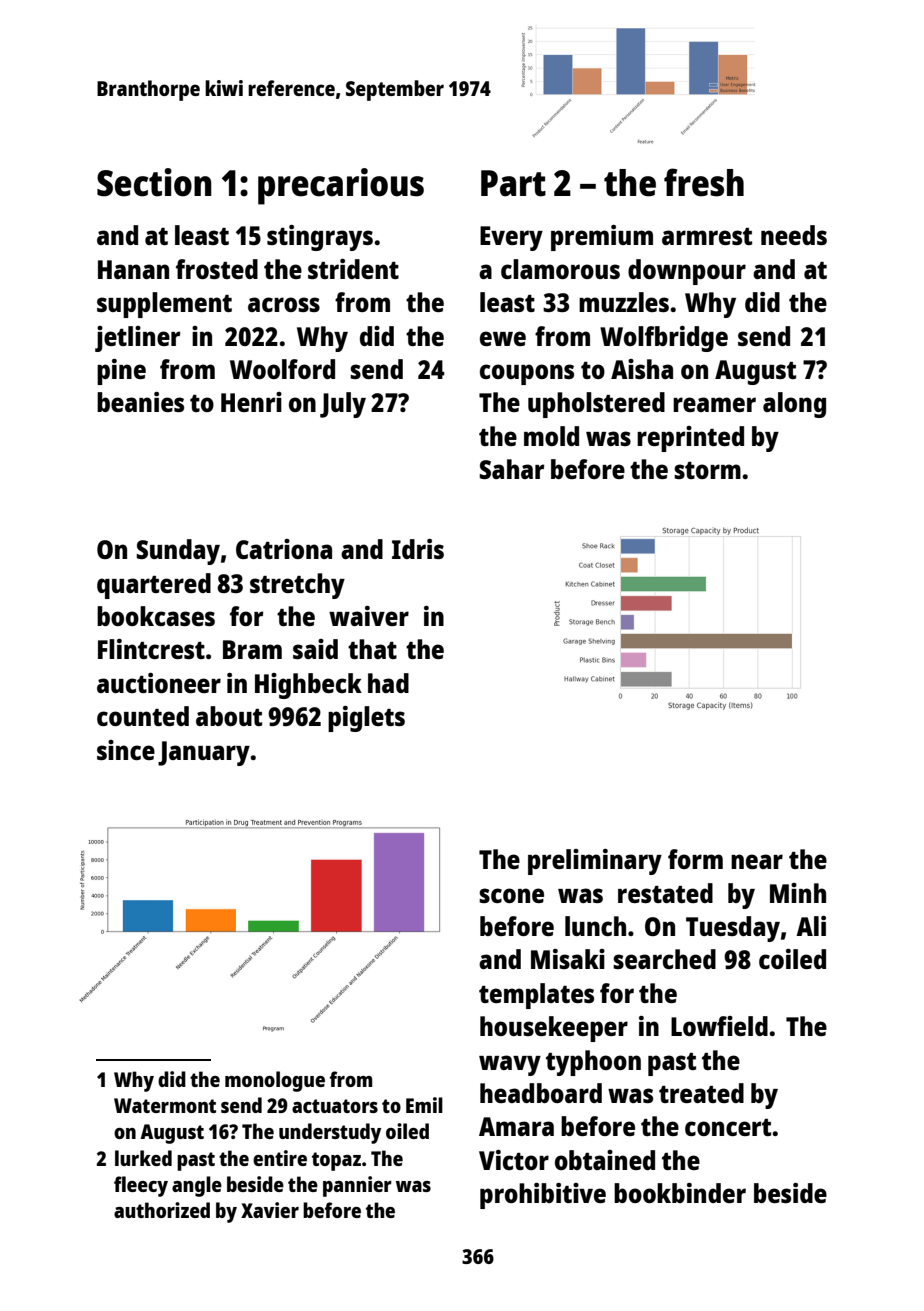  I want to click on stingrays, so click(320, 238).
